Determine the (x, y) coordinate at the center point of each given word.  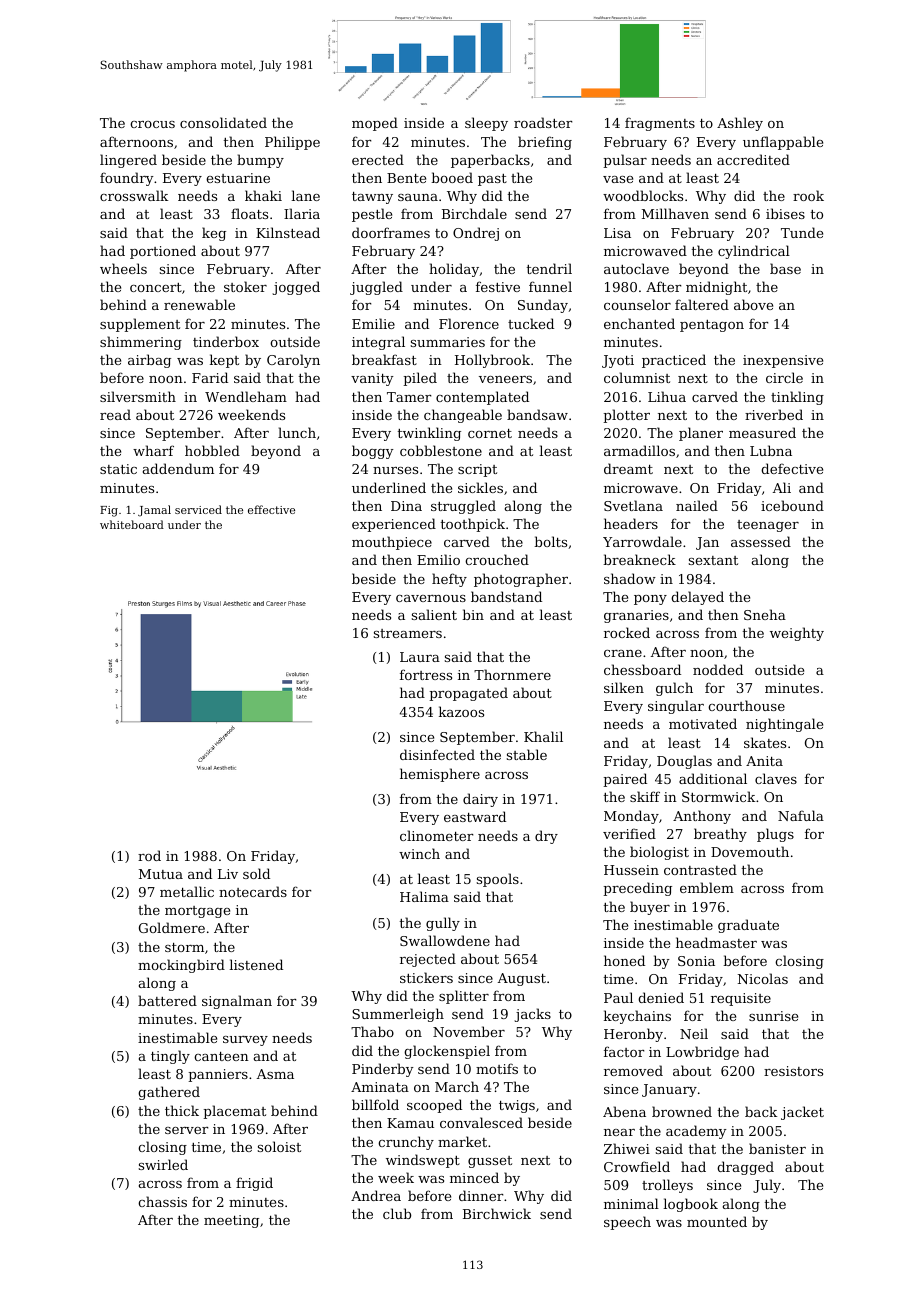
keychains (637, 1017)
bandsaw (537, 414)
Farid (210, 377)
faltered (702, 304)
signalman (237, 1002)
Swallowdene (445, 940)
